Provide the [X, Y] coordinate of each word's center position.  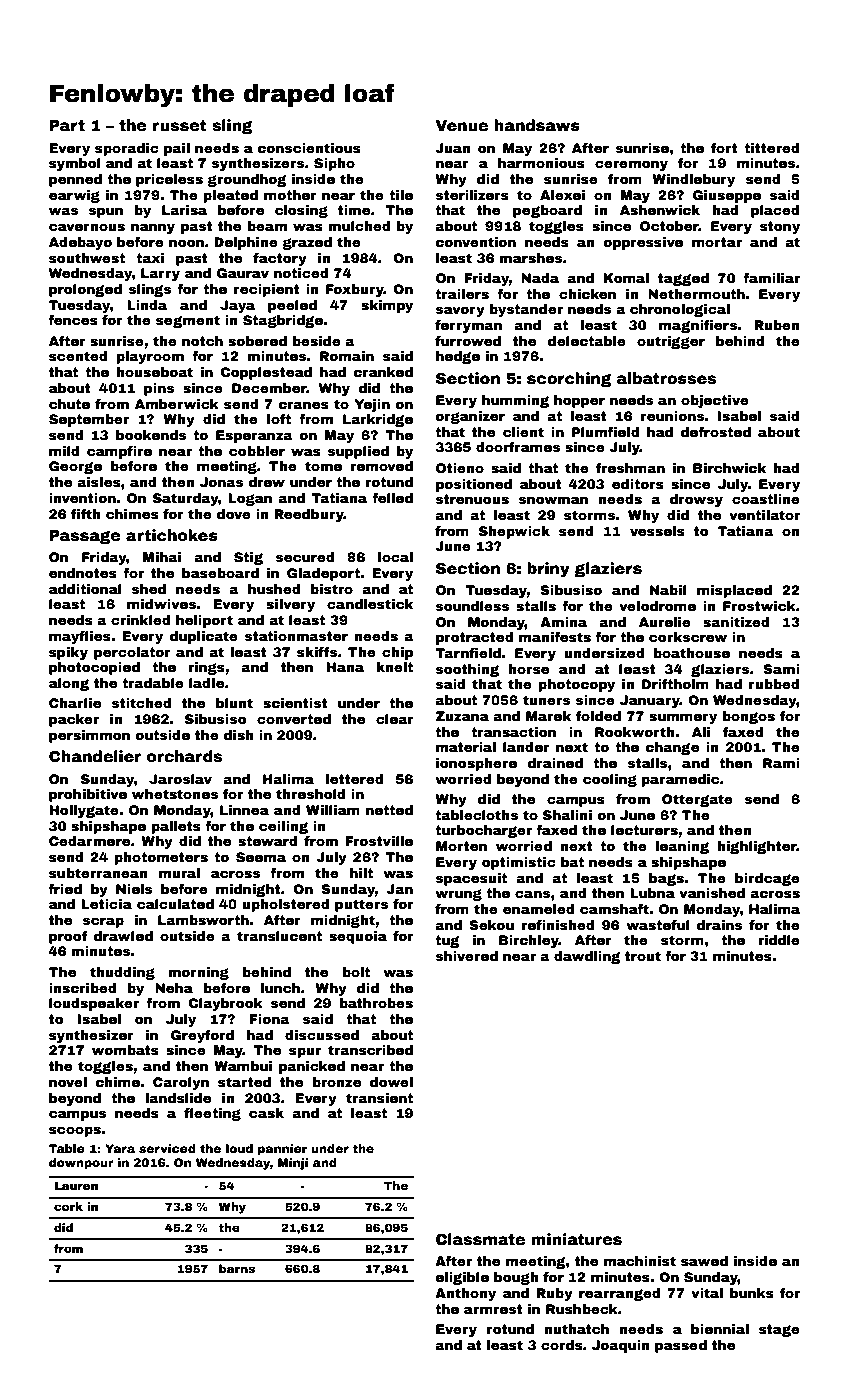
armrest [493, 1309]
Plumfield [606, 432]
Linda [147, 305]
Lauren [76, 1185]
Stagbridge [283, 321]
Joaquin [621, 1346]
